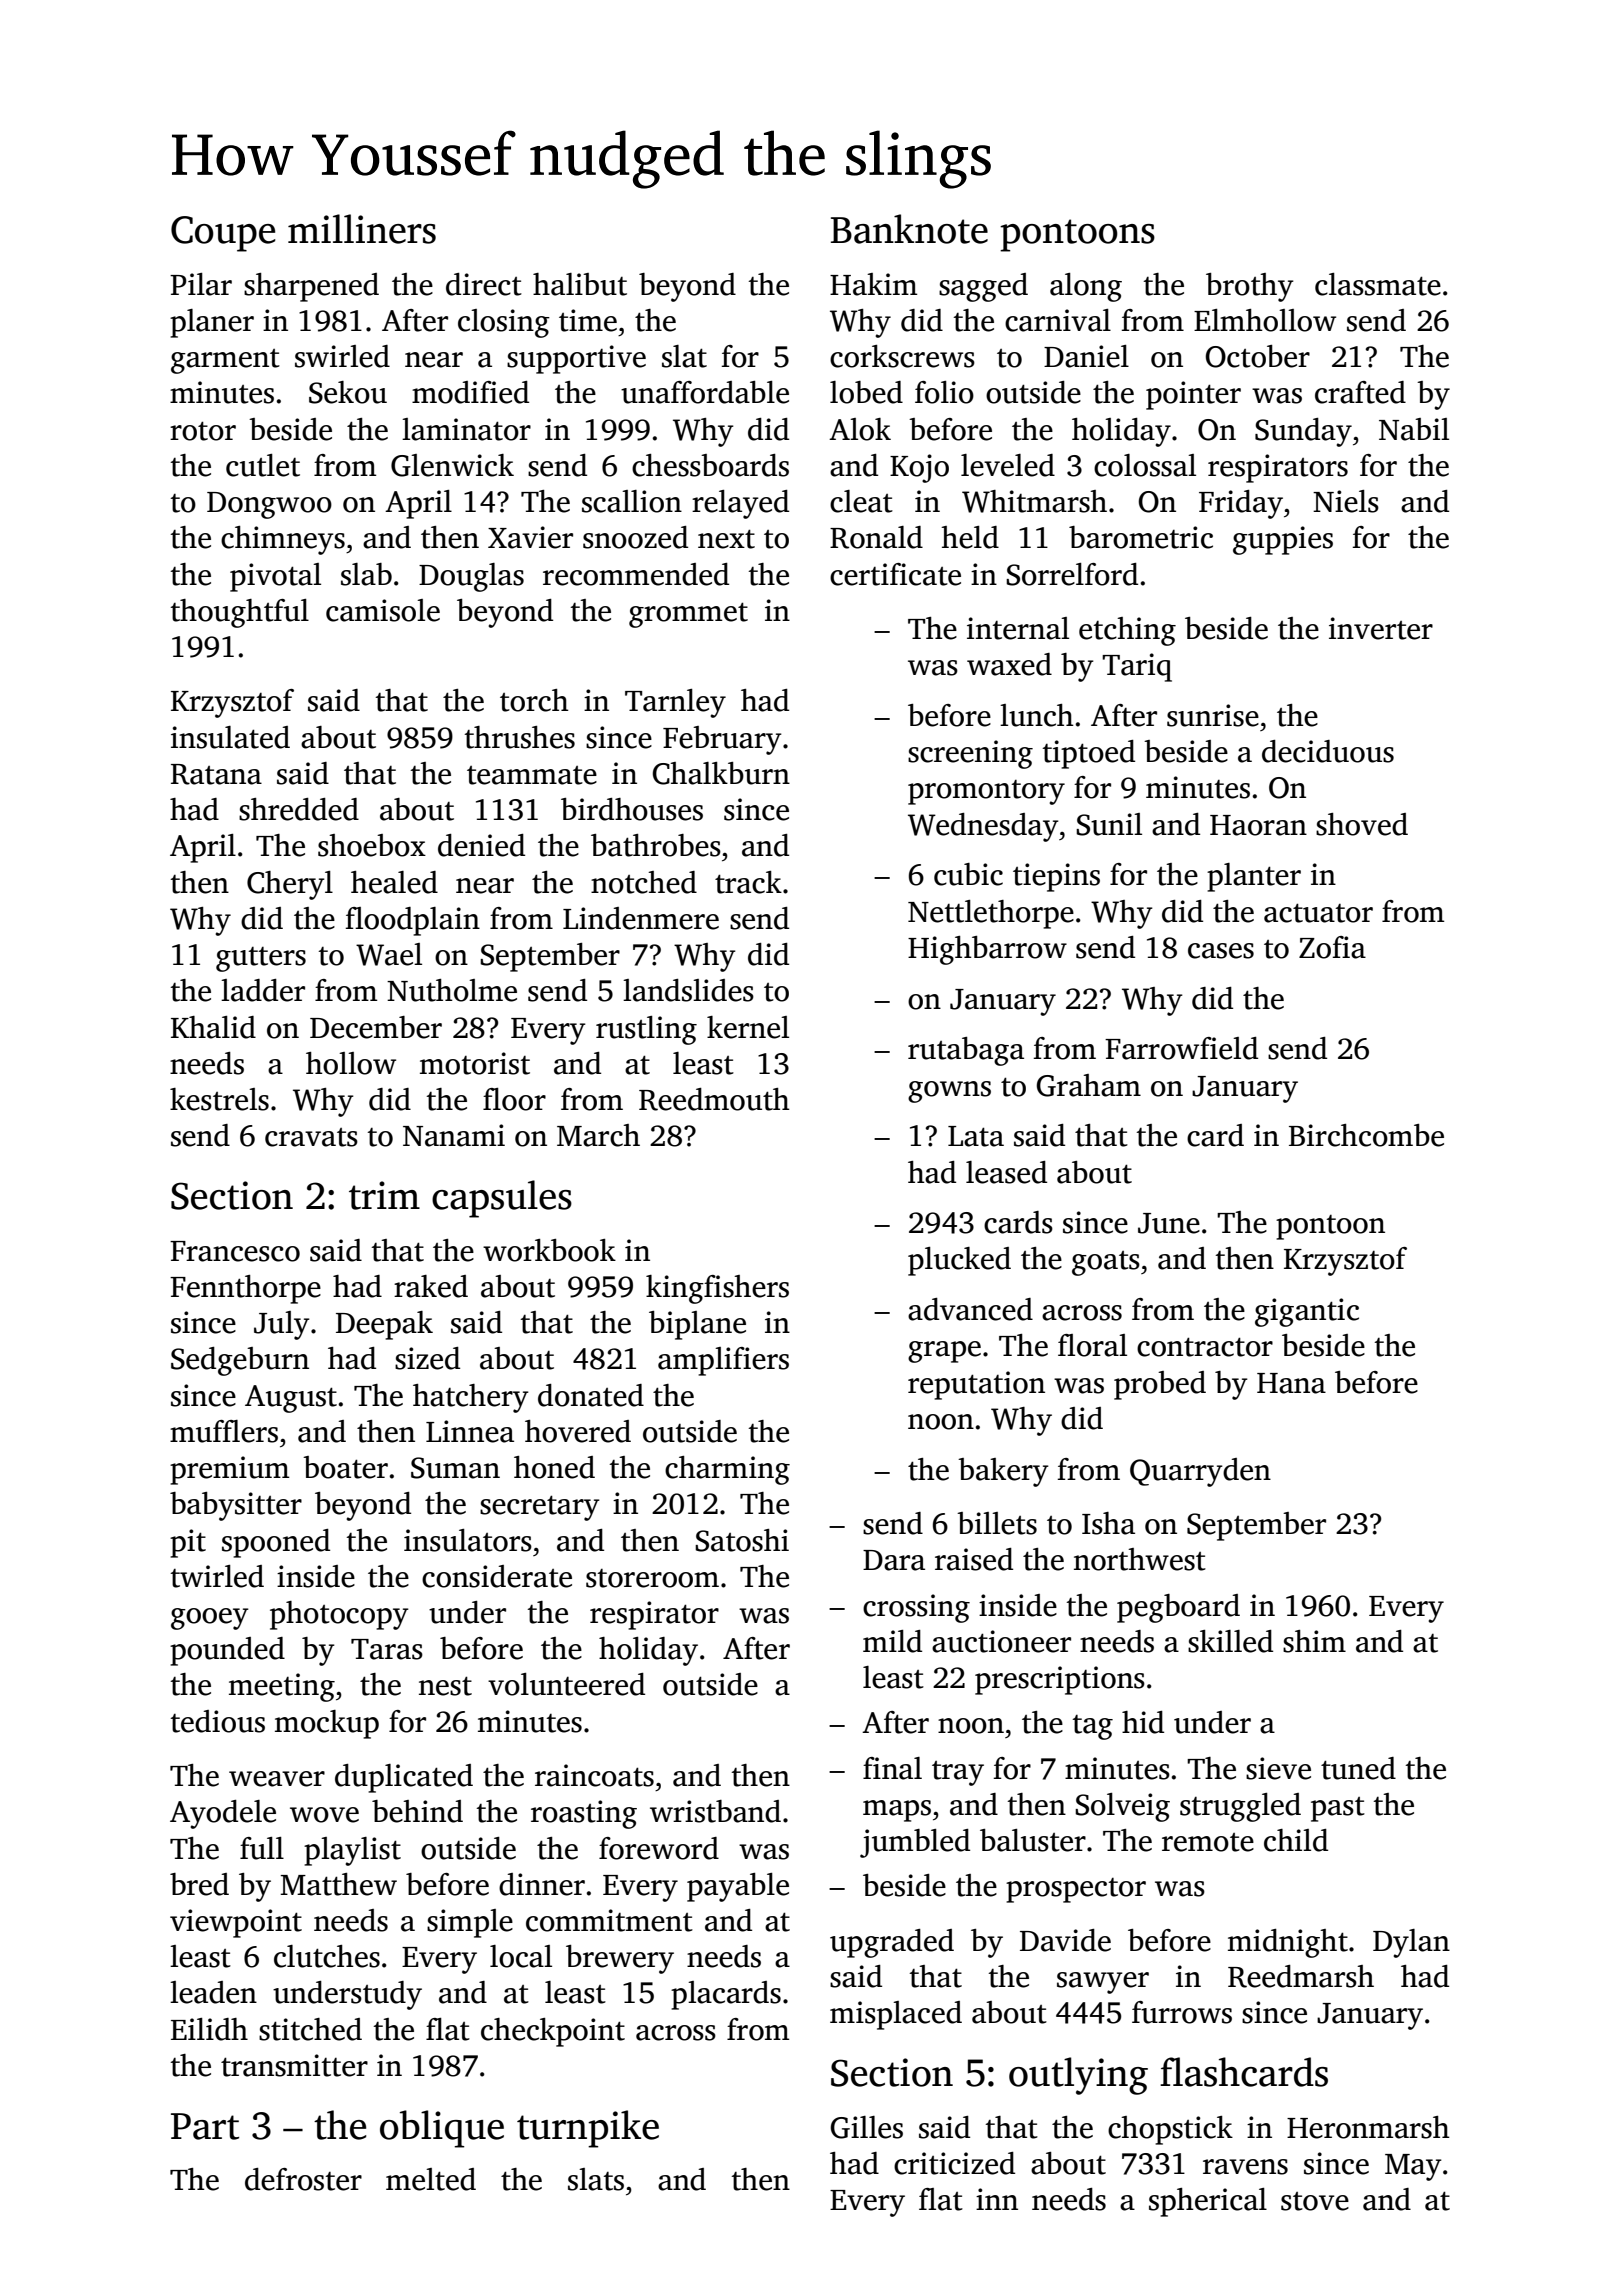 Image resolution: width=1620 pixels, height=2292 pixels. Describe the element at coordinates (327, 1724) in the screenshot. I see `mockup` at that location.
